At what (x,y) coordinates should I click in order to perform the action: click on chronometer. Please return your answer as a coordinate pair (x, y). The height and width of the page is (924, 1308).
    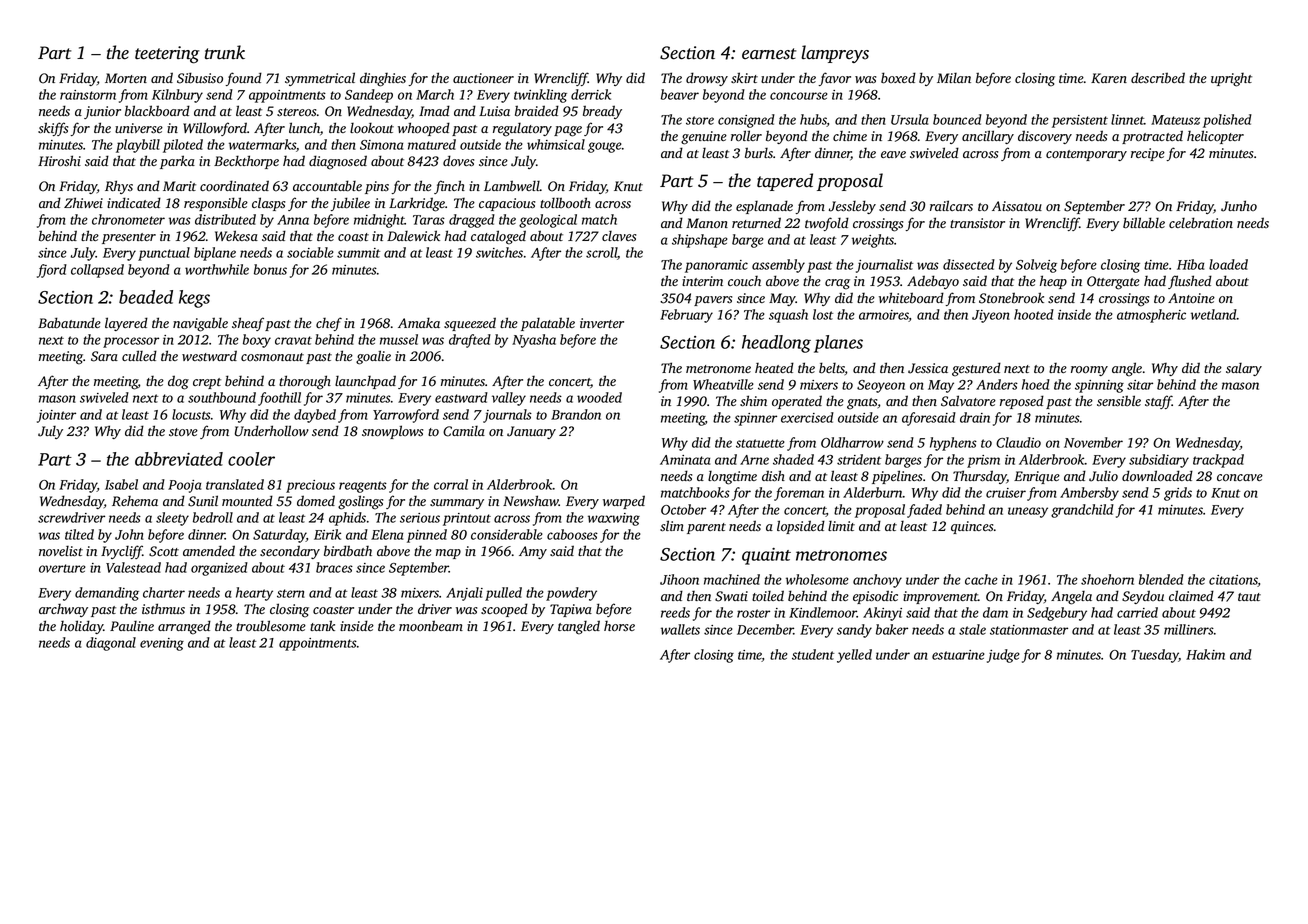
    Looking at the image, I should click on (128, 219).
